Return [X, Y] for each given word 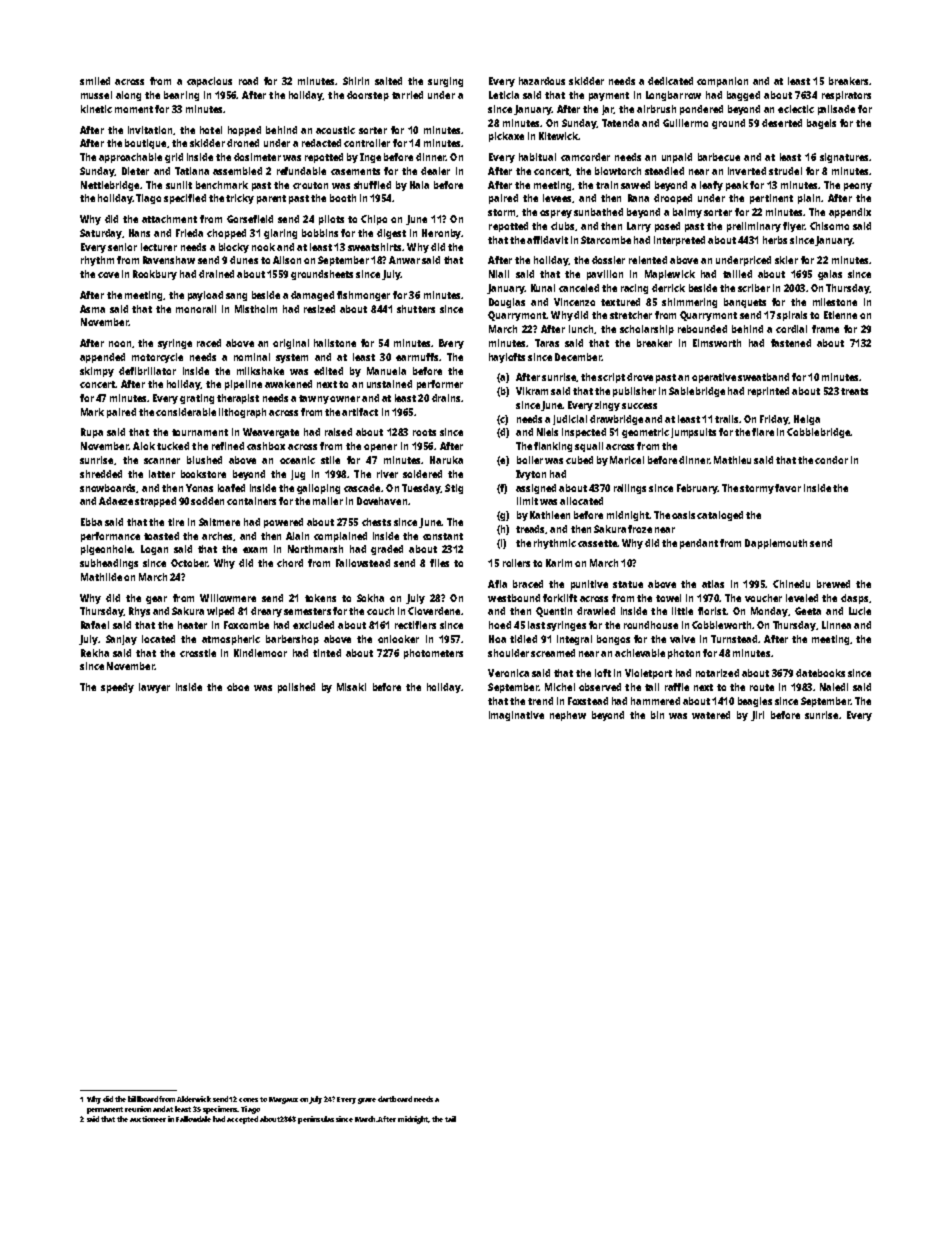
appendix [850, 213]
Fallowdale [193, 1119]
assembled [237, 171]
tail [450, 1119]
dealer [435, 171]
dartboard [395, 1099]
